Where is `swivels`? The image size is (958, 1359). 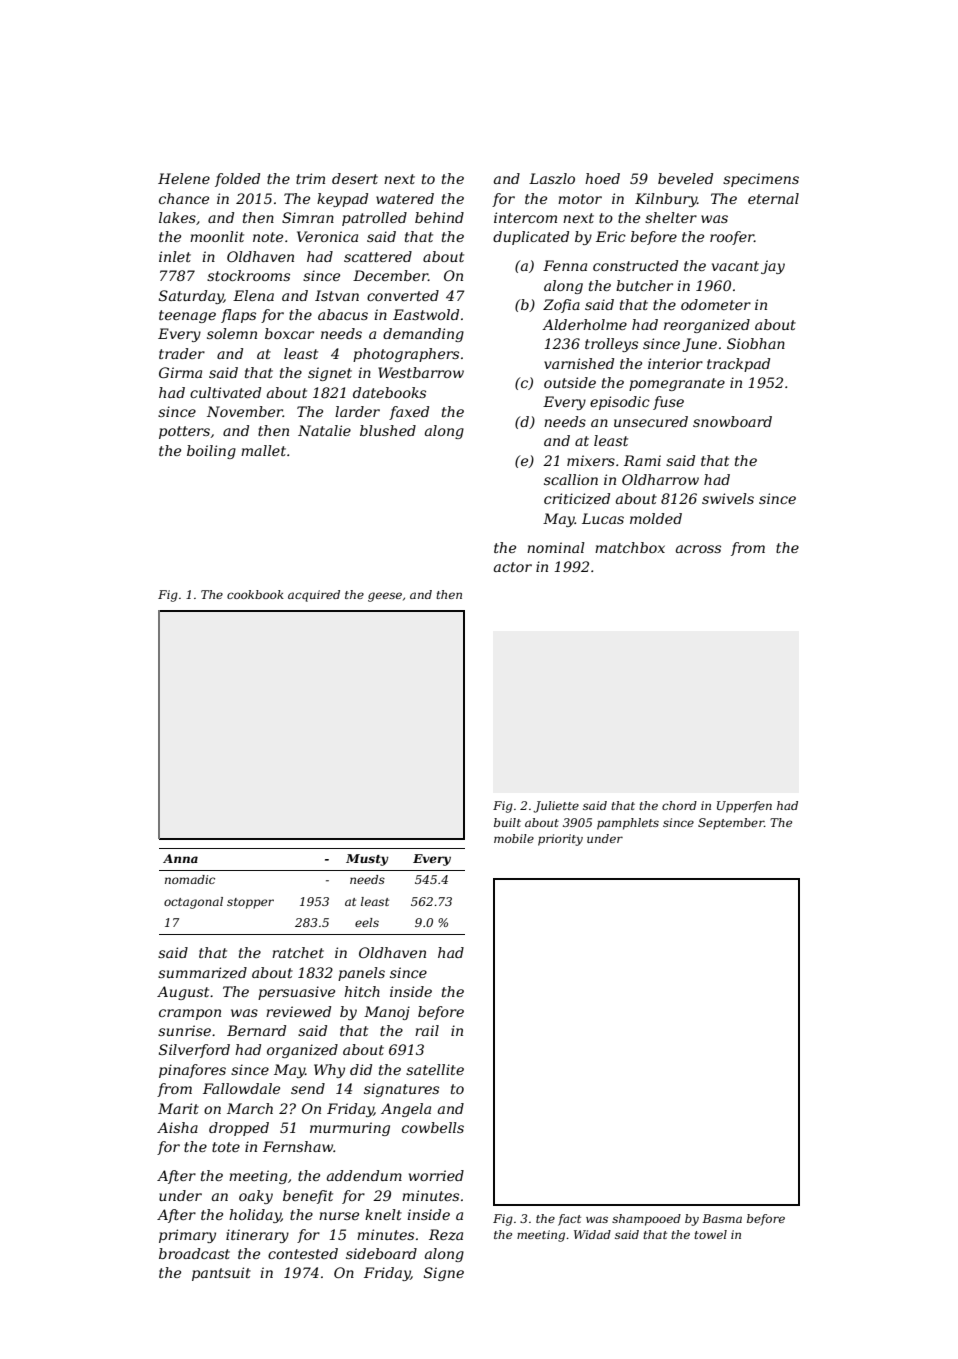
swivels is located at coordinates (728, 498).
